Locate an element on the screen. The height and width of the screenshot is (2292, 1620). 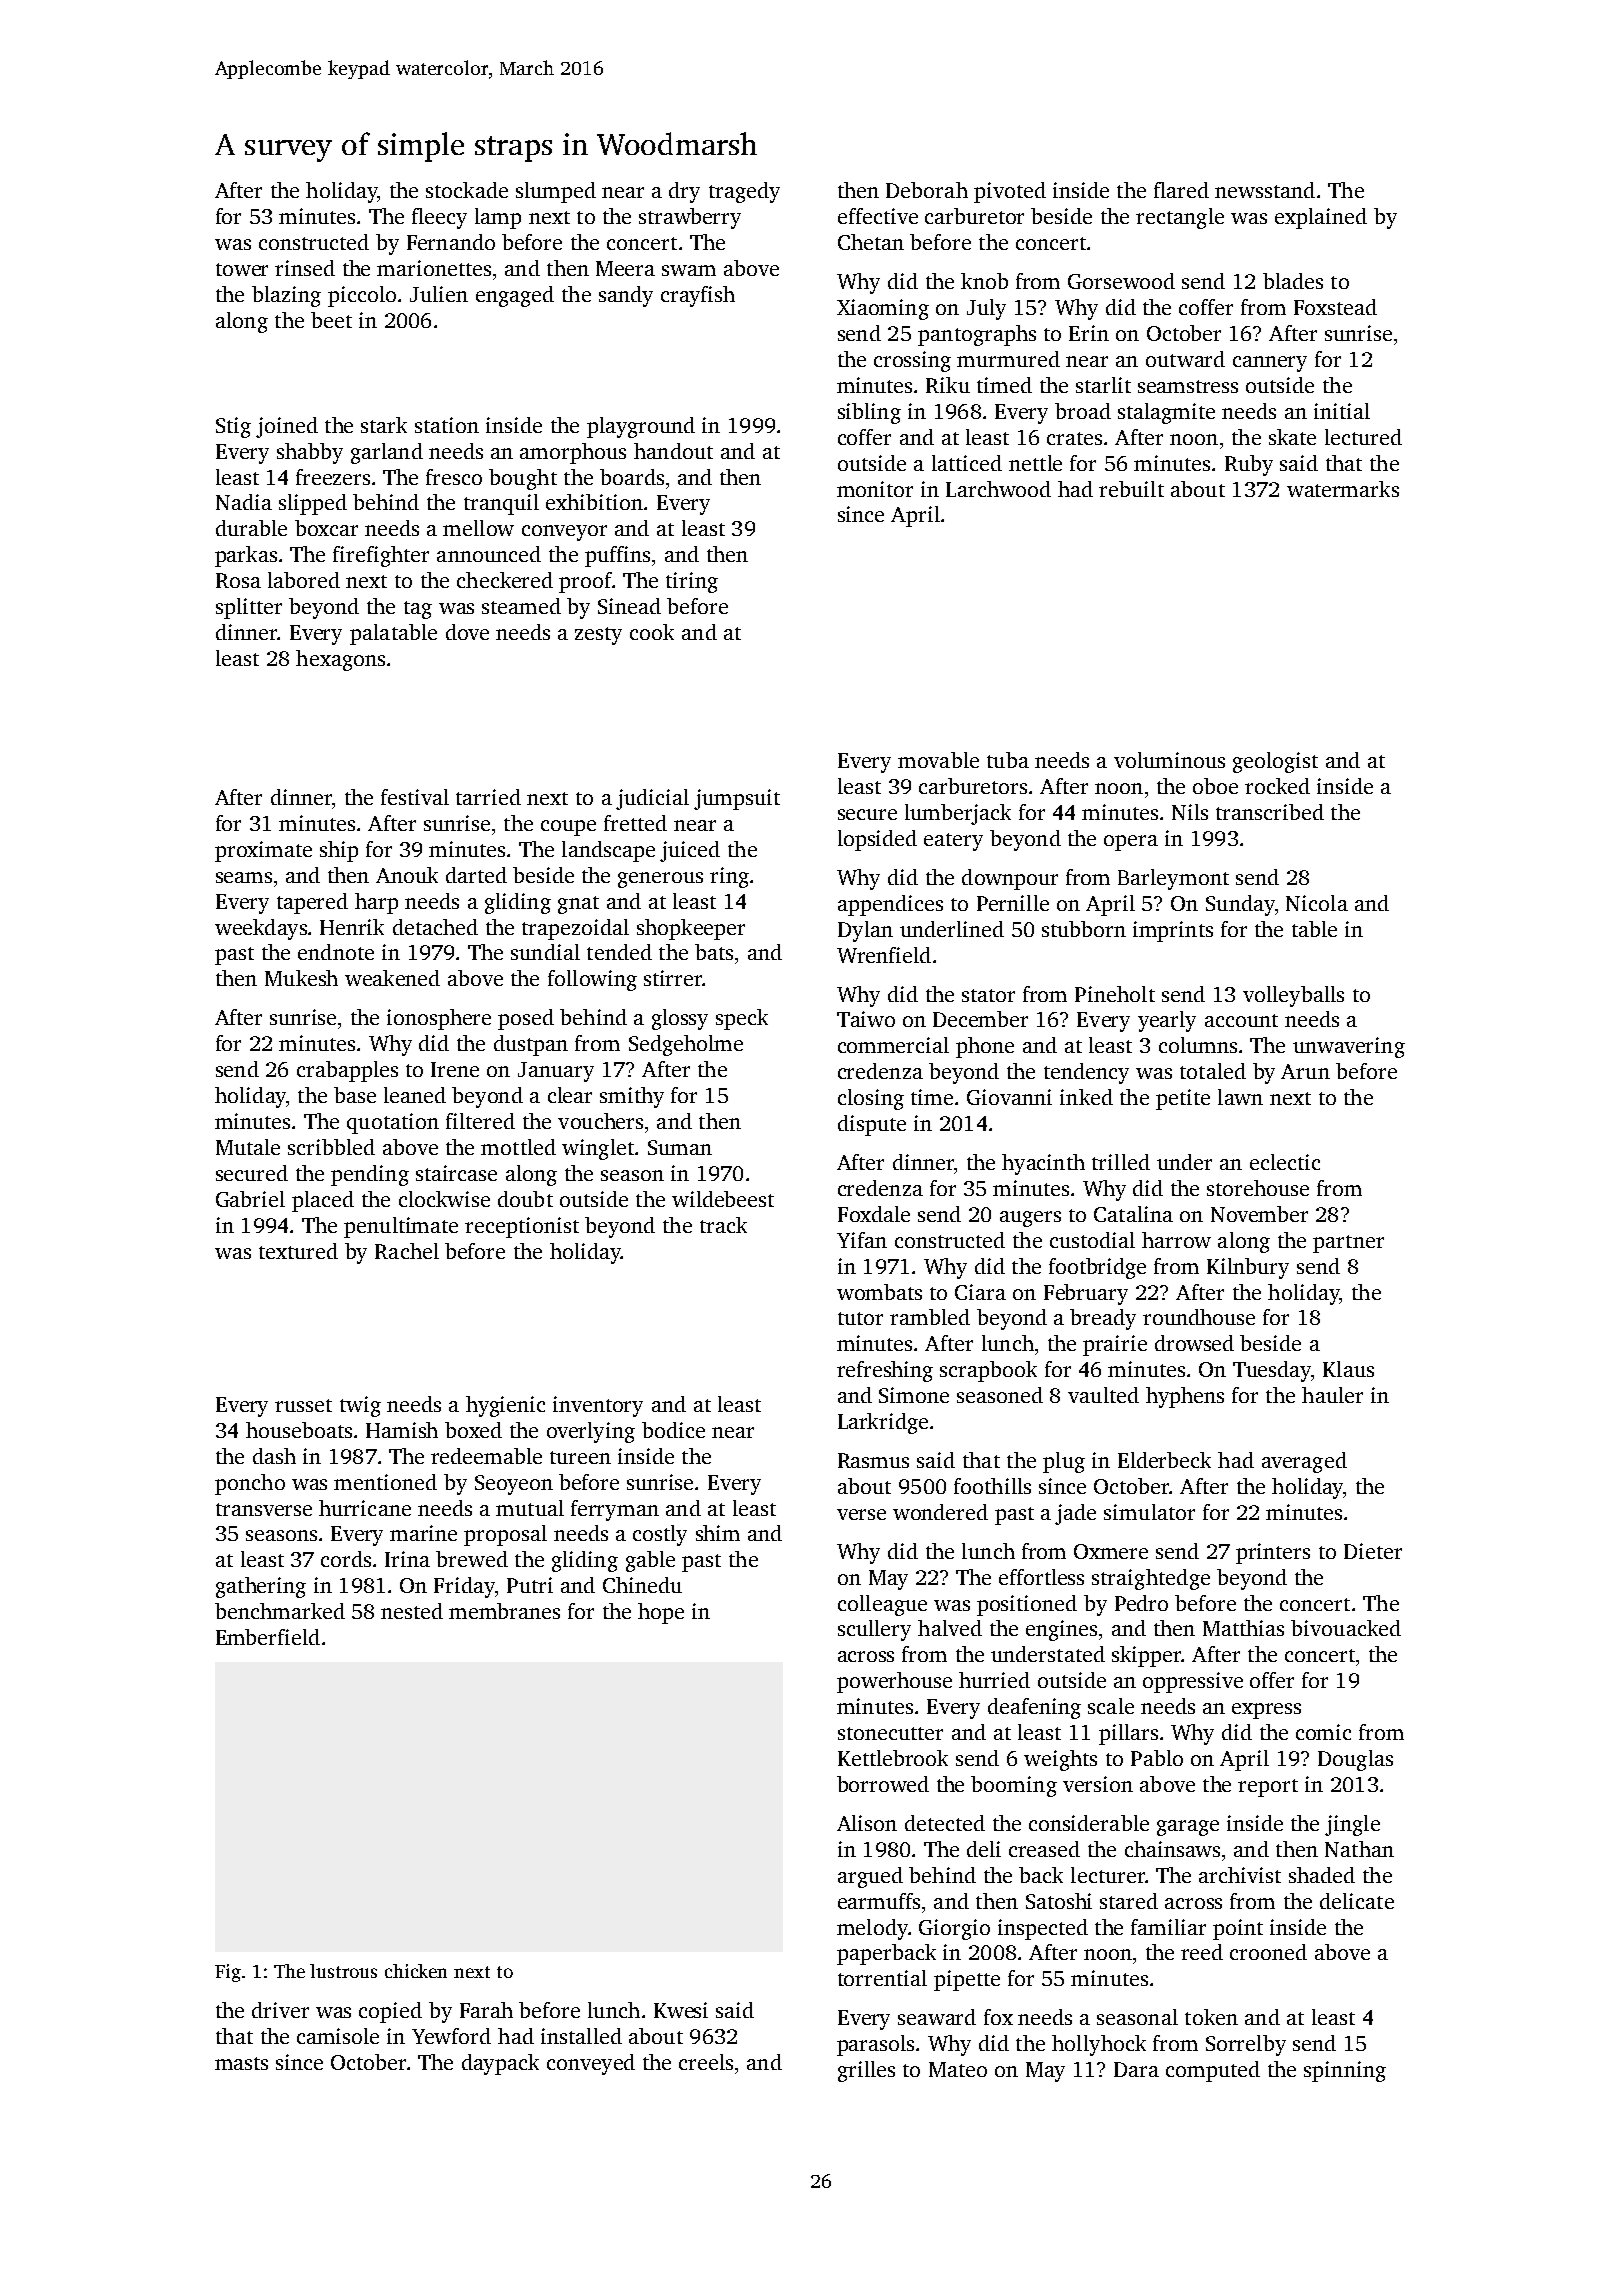
pipette is located at coordinates (967, 1980).
